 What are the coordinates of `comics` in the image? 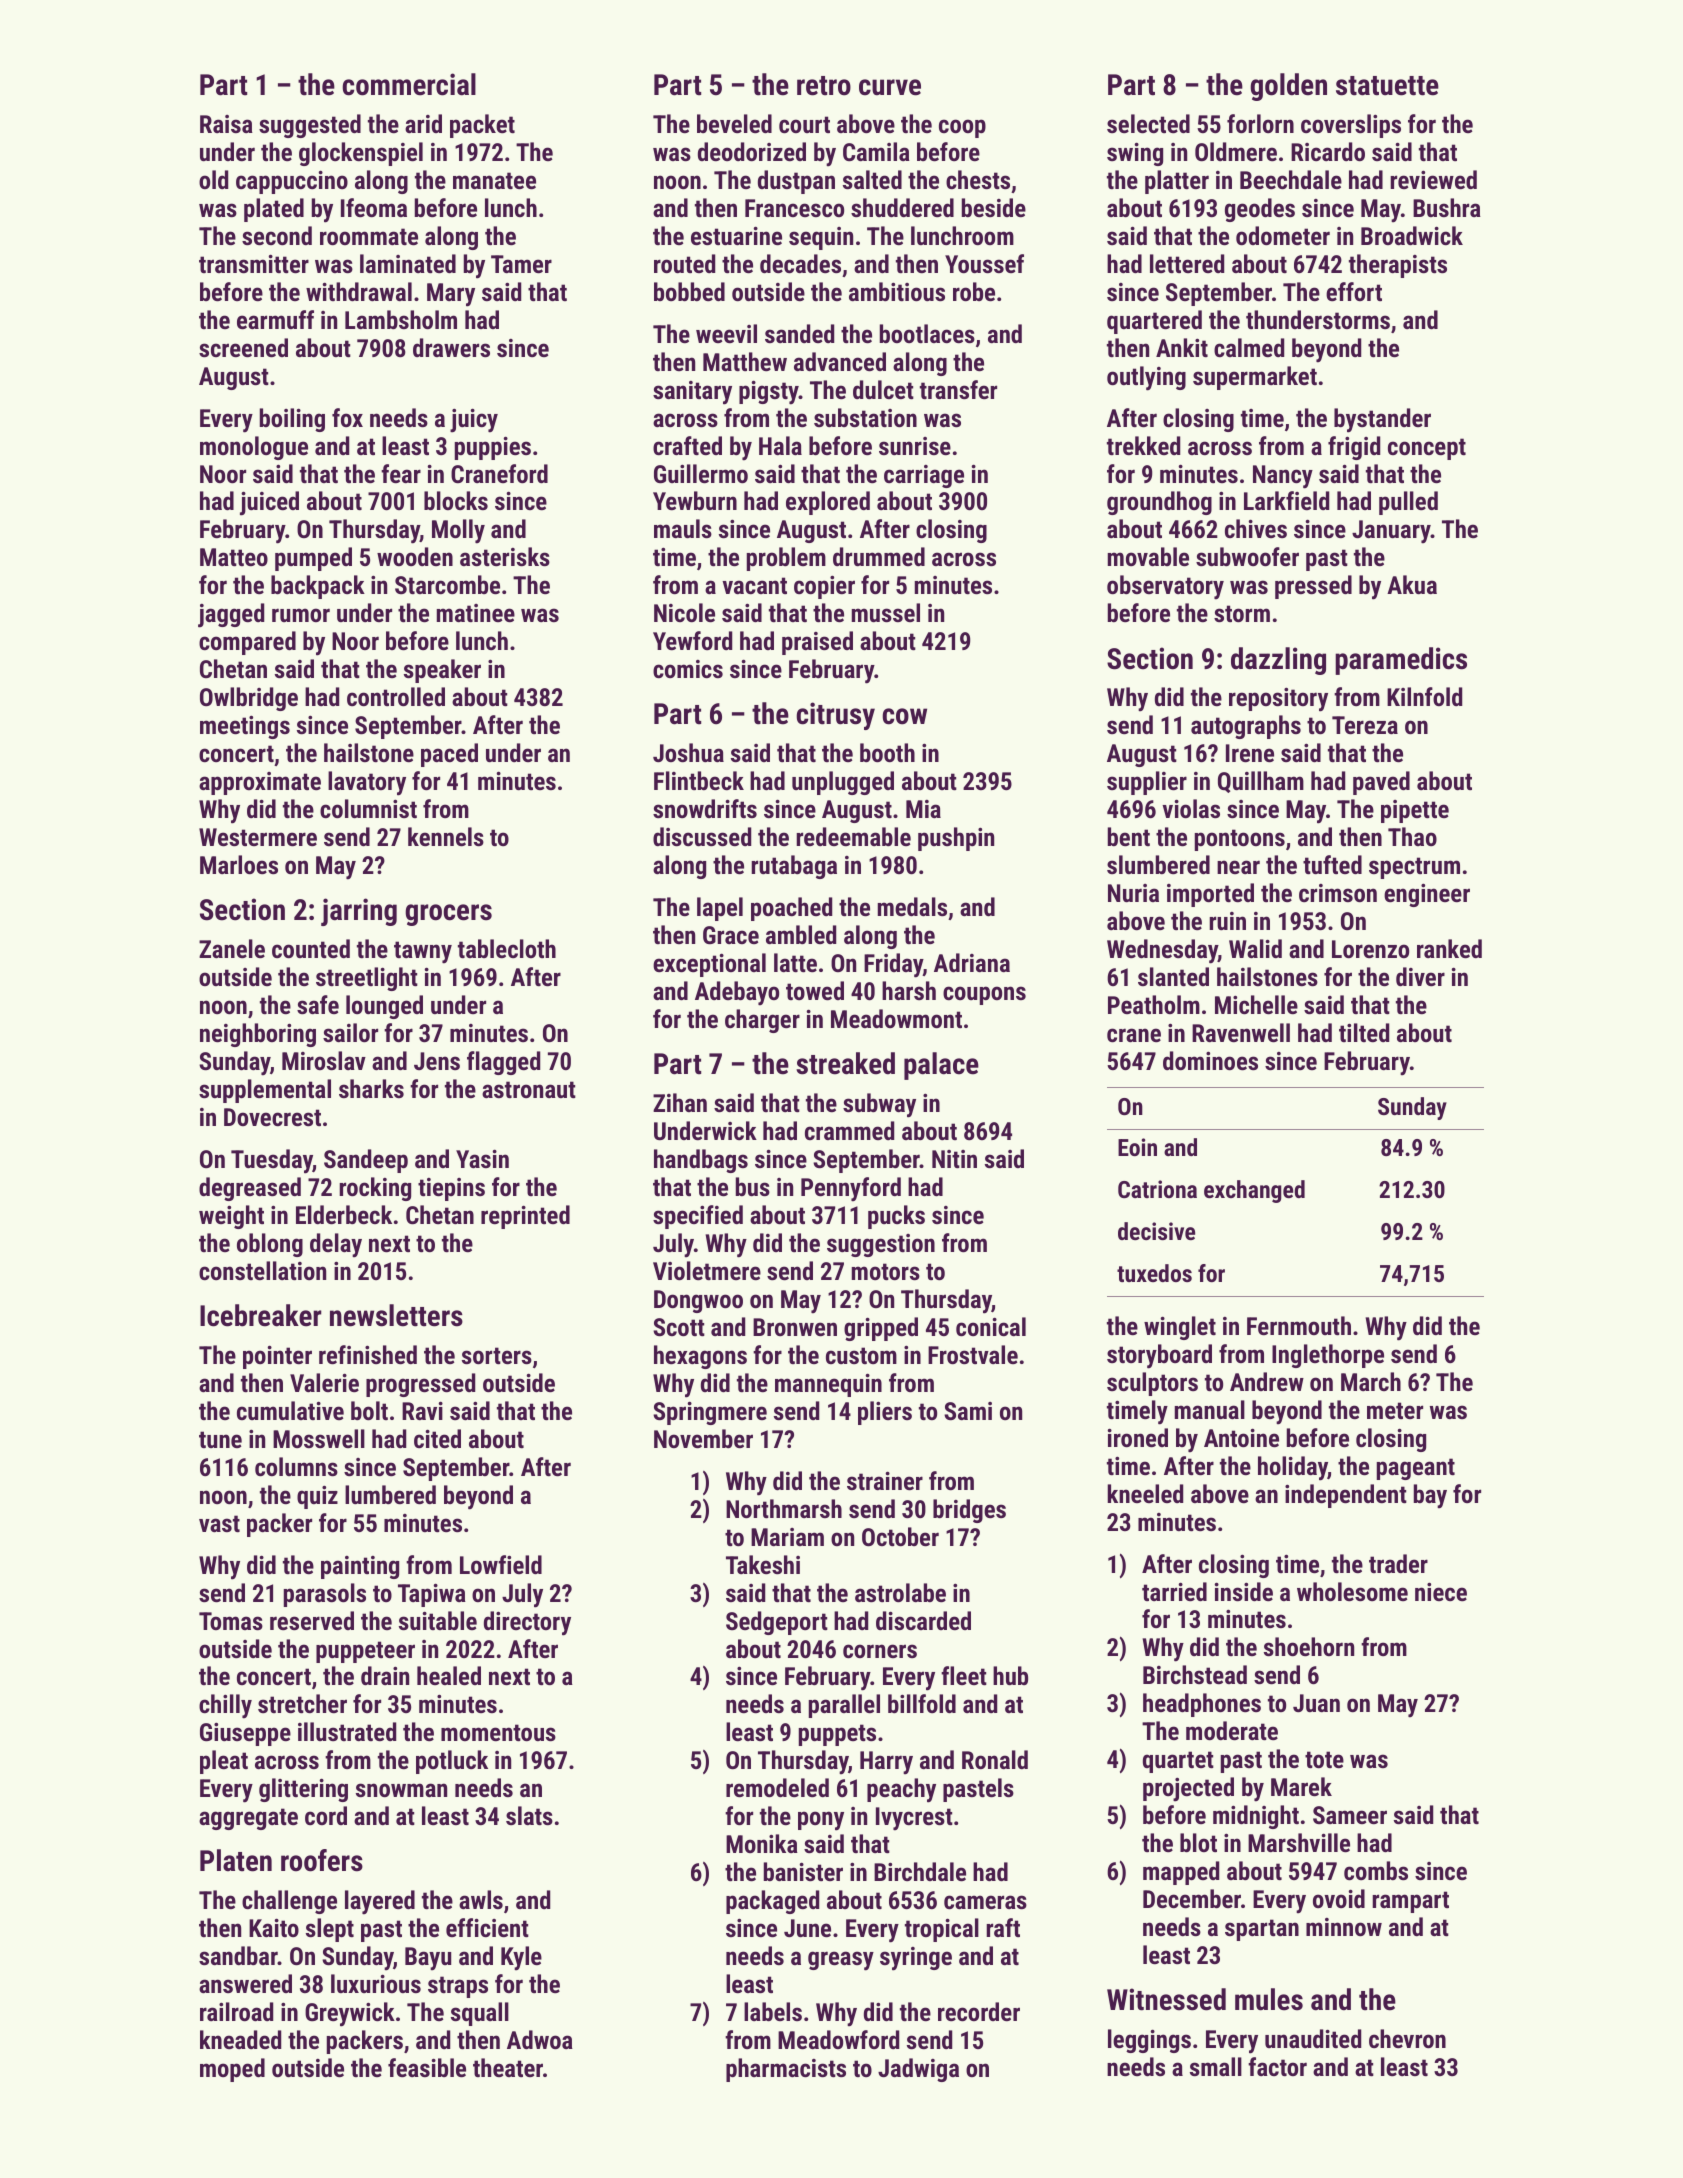 It's located at (688, 669).
